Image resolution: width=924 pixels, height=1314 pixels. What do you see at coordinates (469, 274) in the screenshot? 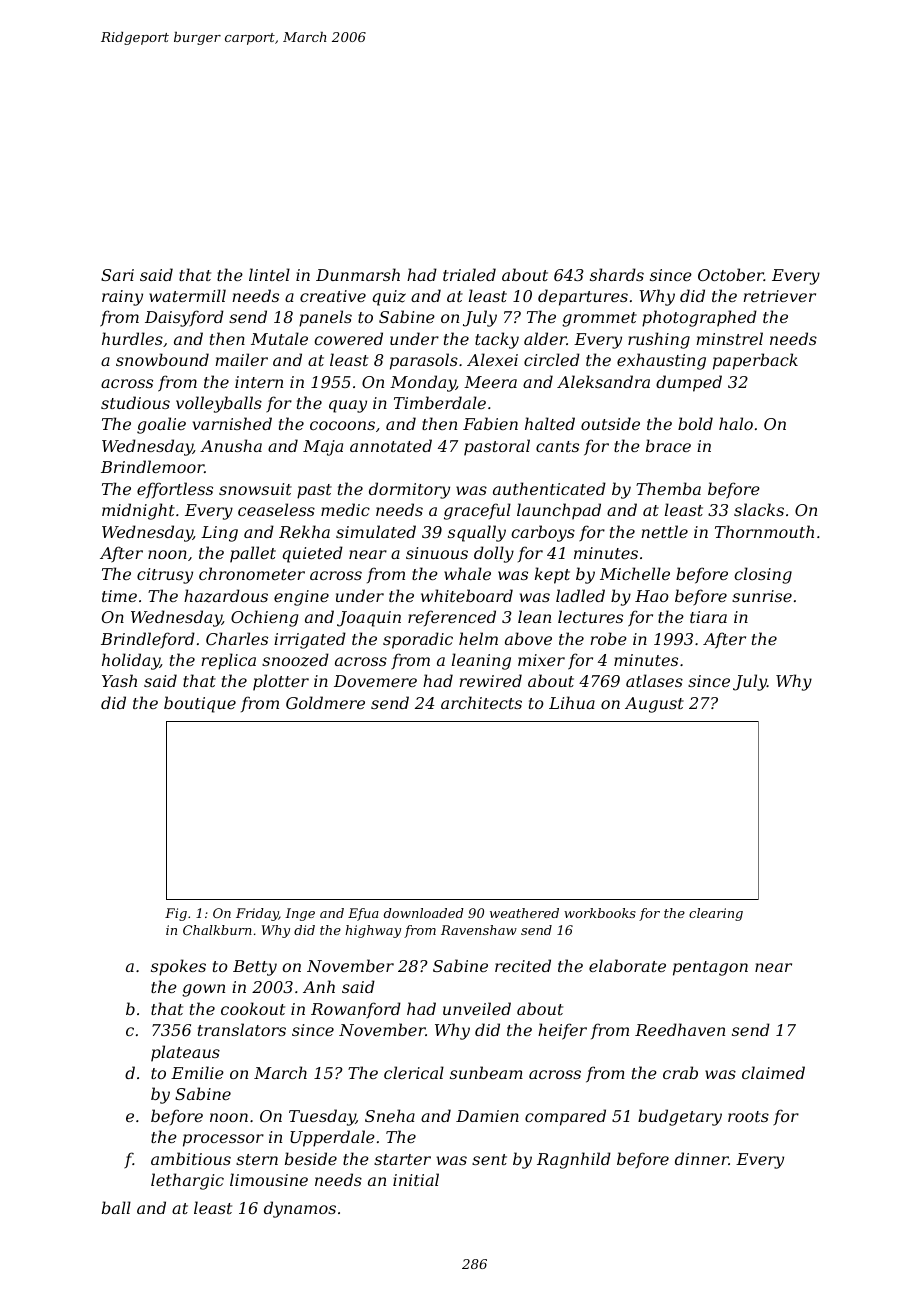
I see `trialed` at bounding box center [469, 274].
